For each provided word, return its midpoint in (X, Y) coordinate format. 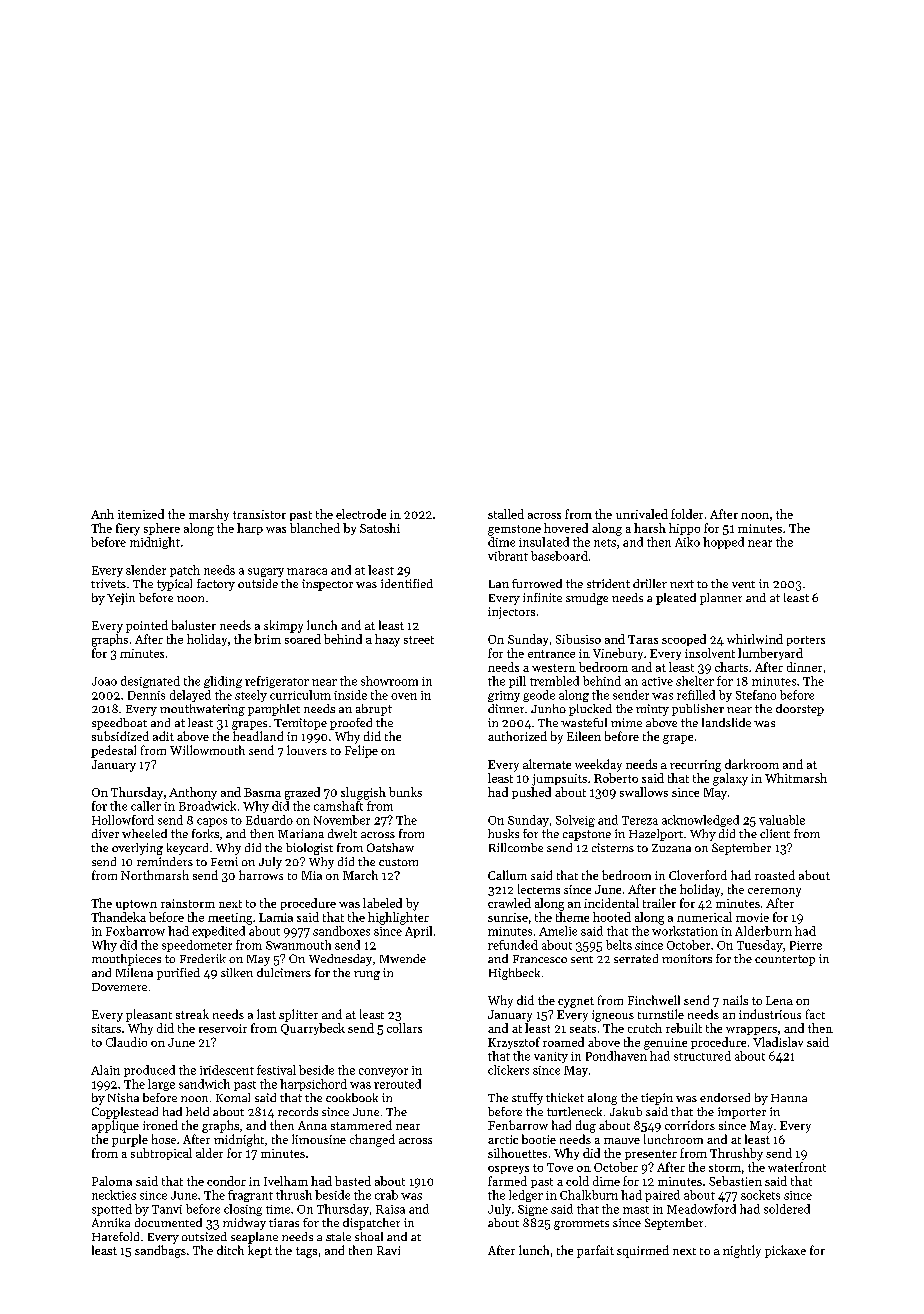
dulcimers (284, 972)
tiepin (657, 1099)
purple (130, 1140)
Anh (102, 514)
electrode (361, 514)
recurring (695, 766)
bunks (405, 792)
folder (687, 514)
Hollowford (123, 820)
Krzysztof (514, 1043)
